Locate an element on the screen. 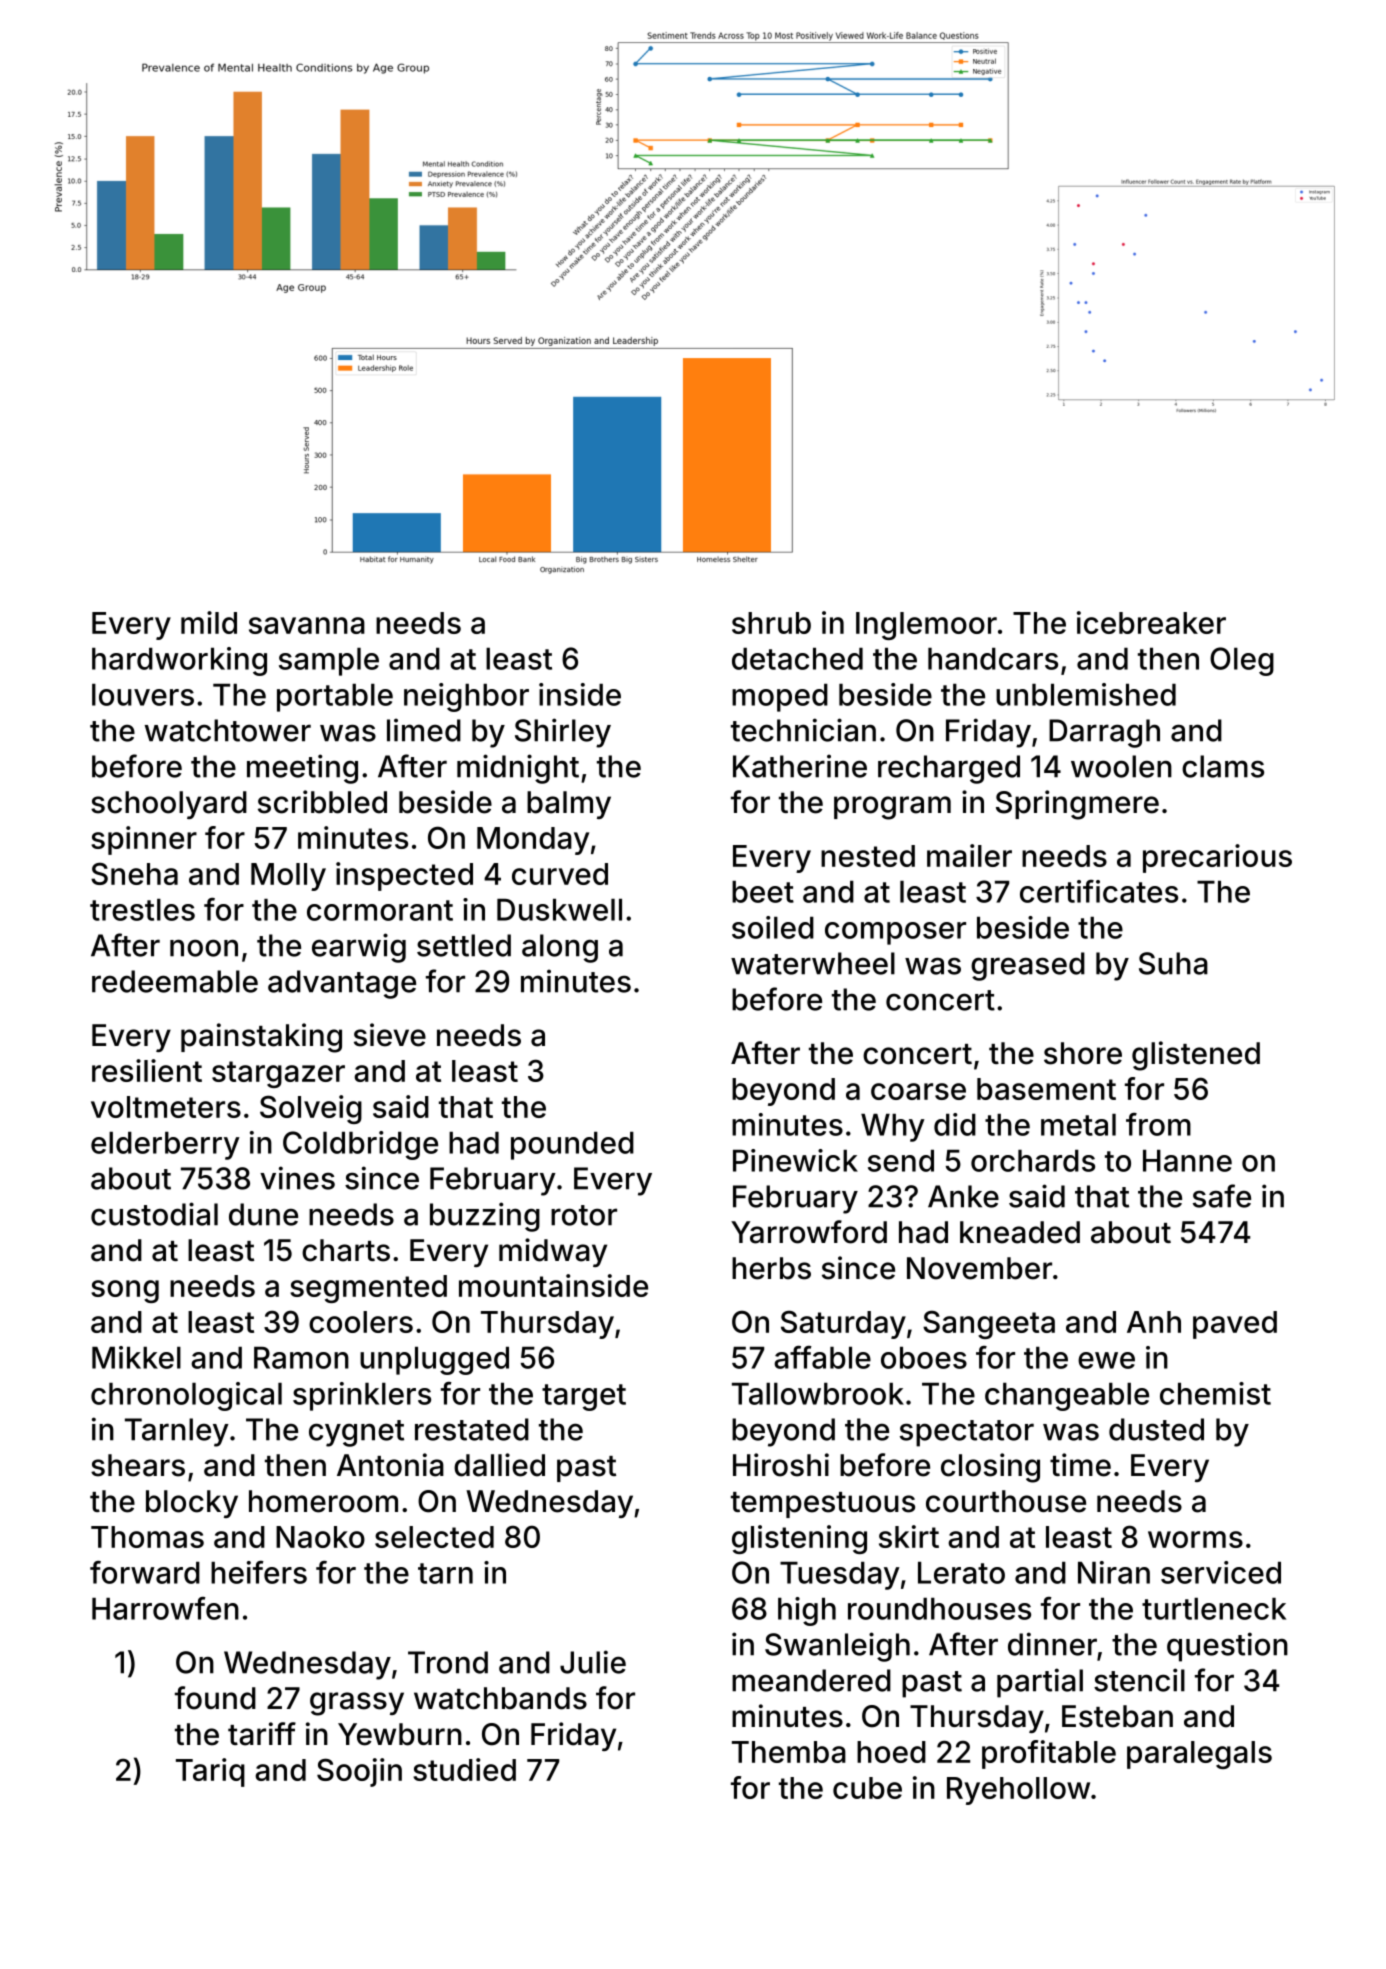 The image size is (1386, 1969). sieve is located at coordinates (390, 1035).
